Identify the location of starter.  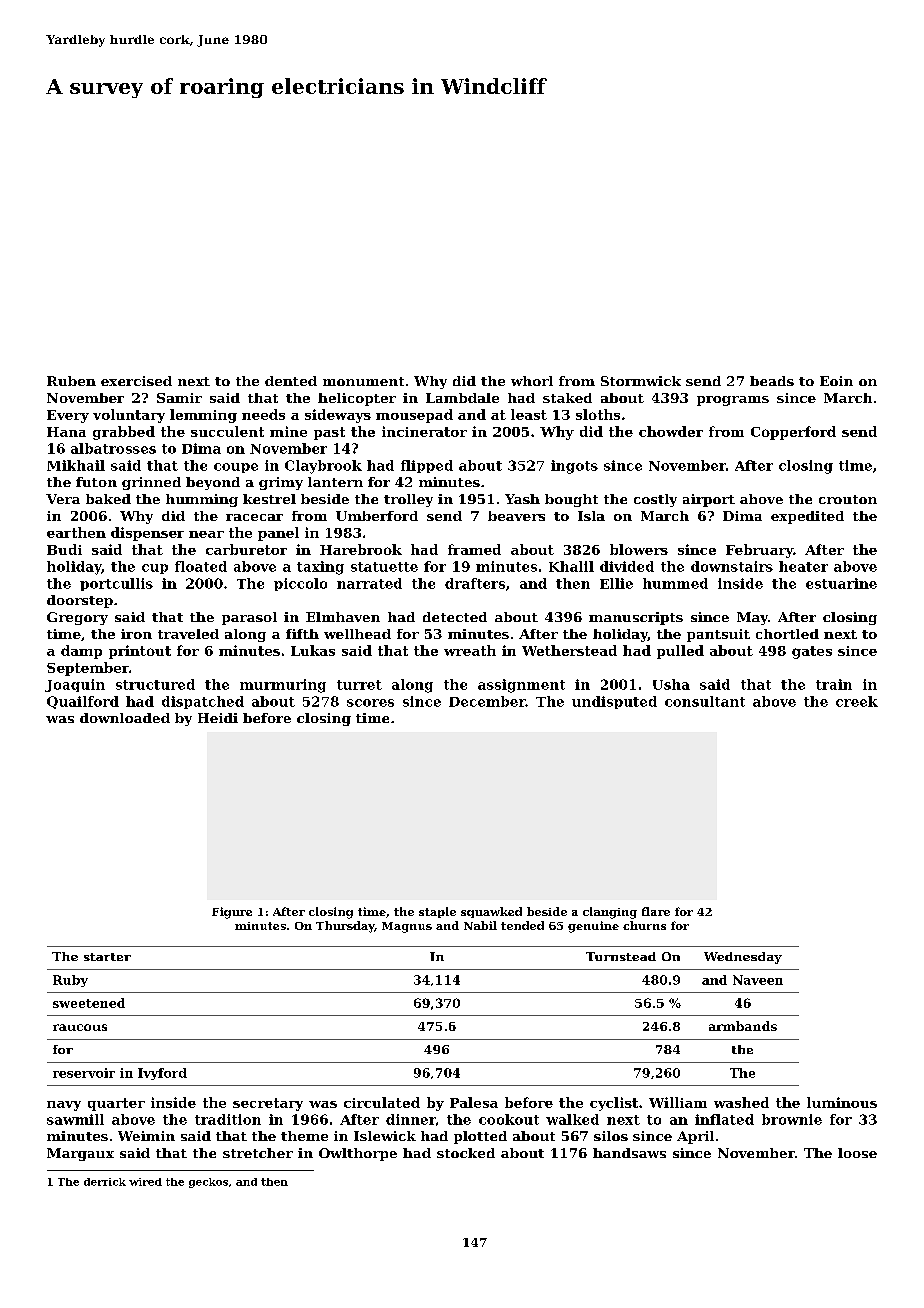
(107, 957).
